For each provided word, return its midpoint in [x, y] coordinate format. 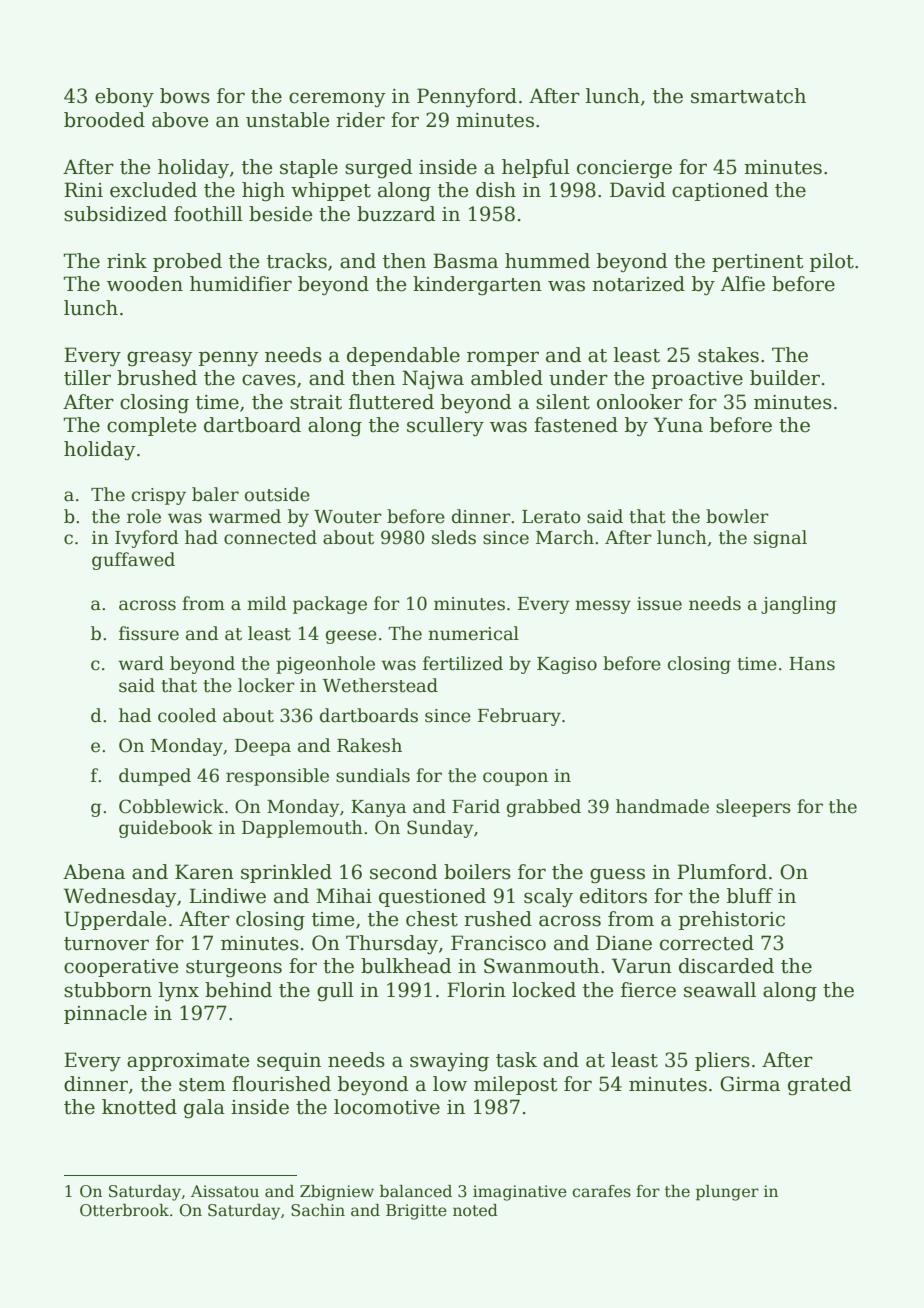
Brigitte [416, 1212]
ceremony [337, 99]
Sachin [318, 1210]
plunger [727, 1193]
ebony [124, 97]
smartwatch [748, 96]
